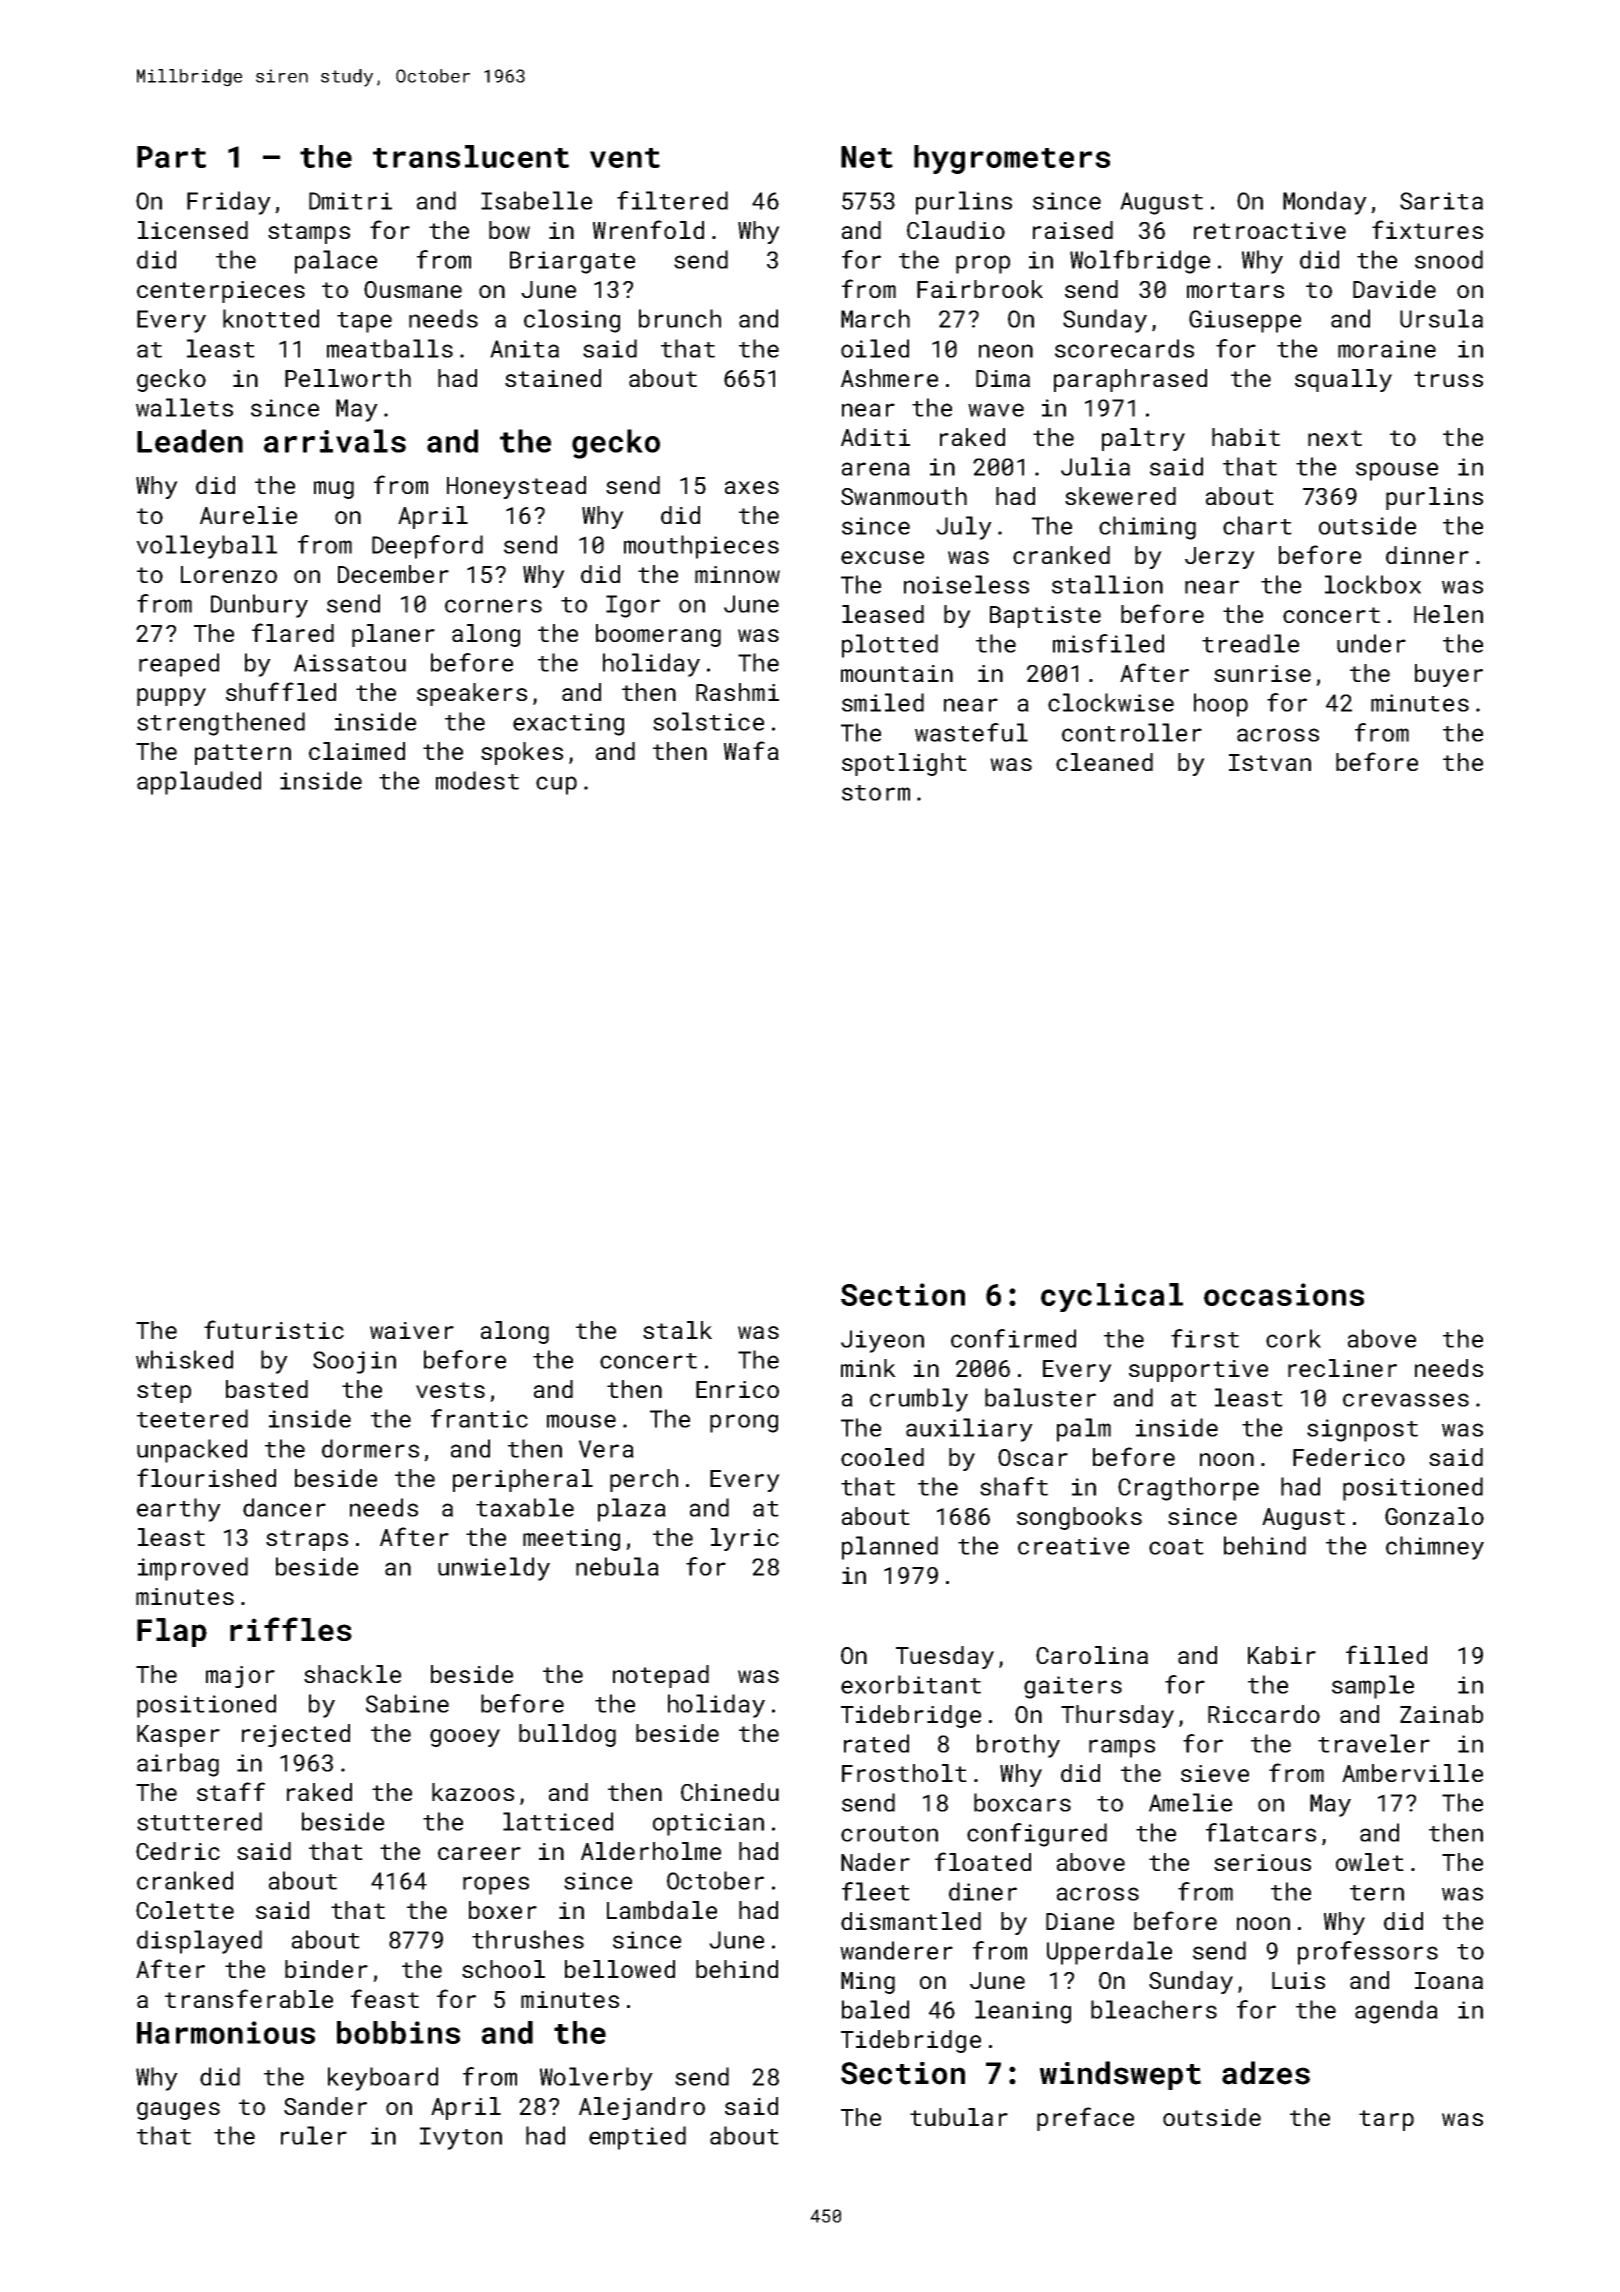 The height and width of the screenshot is (2292, 1620). What do you see at coordinates (274, 1329) in the screenshot?
I see `futuristic` at bounding box center [274, 1329].
